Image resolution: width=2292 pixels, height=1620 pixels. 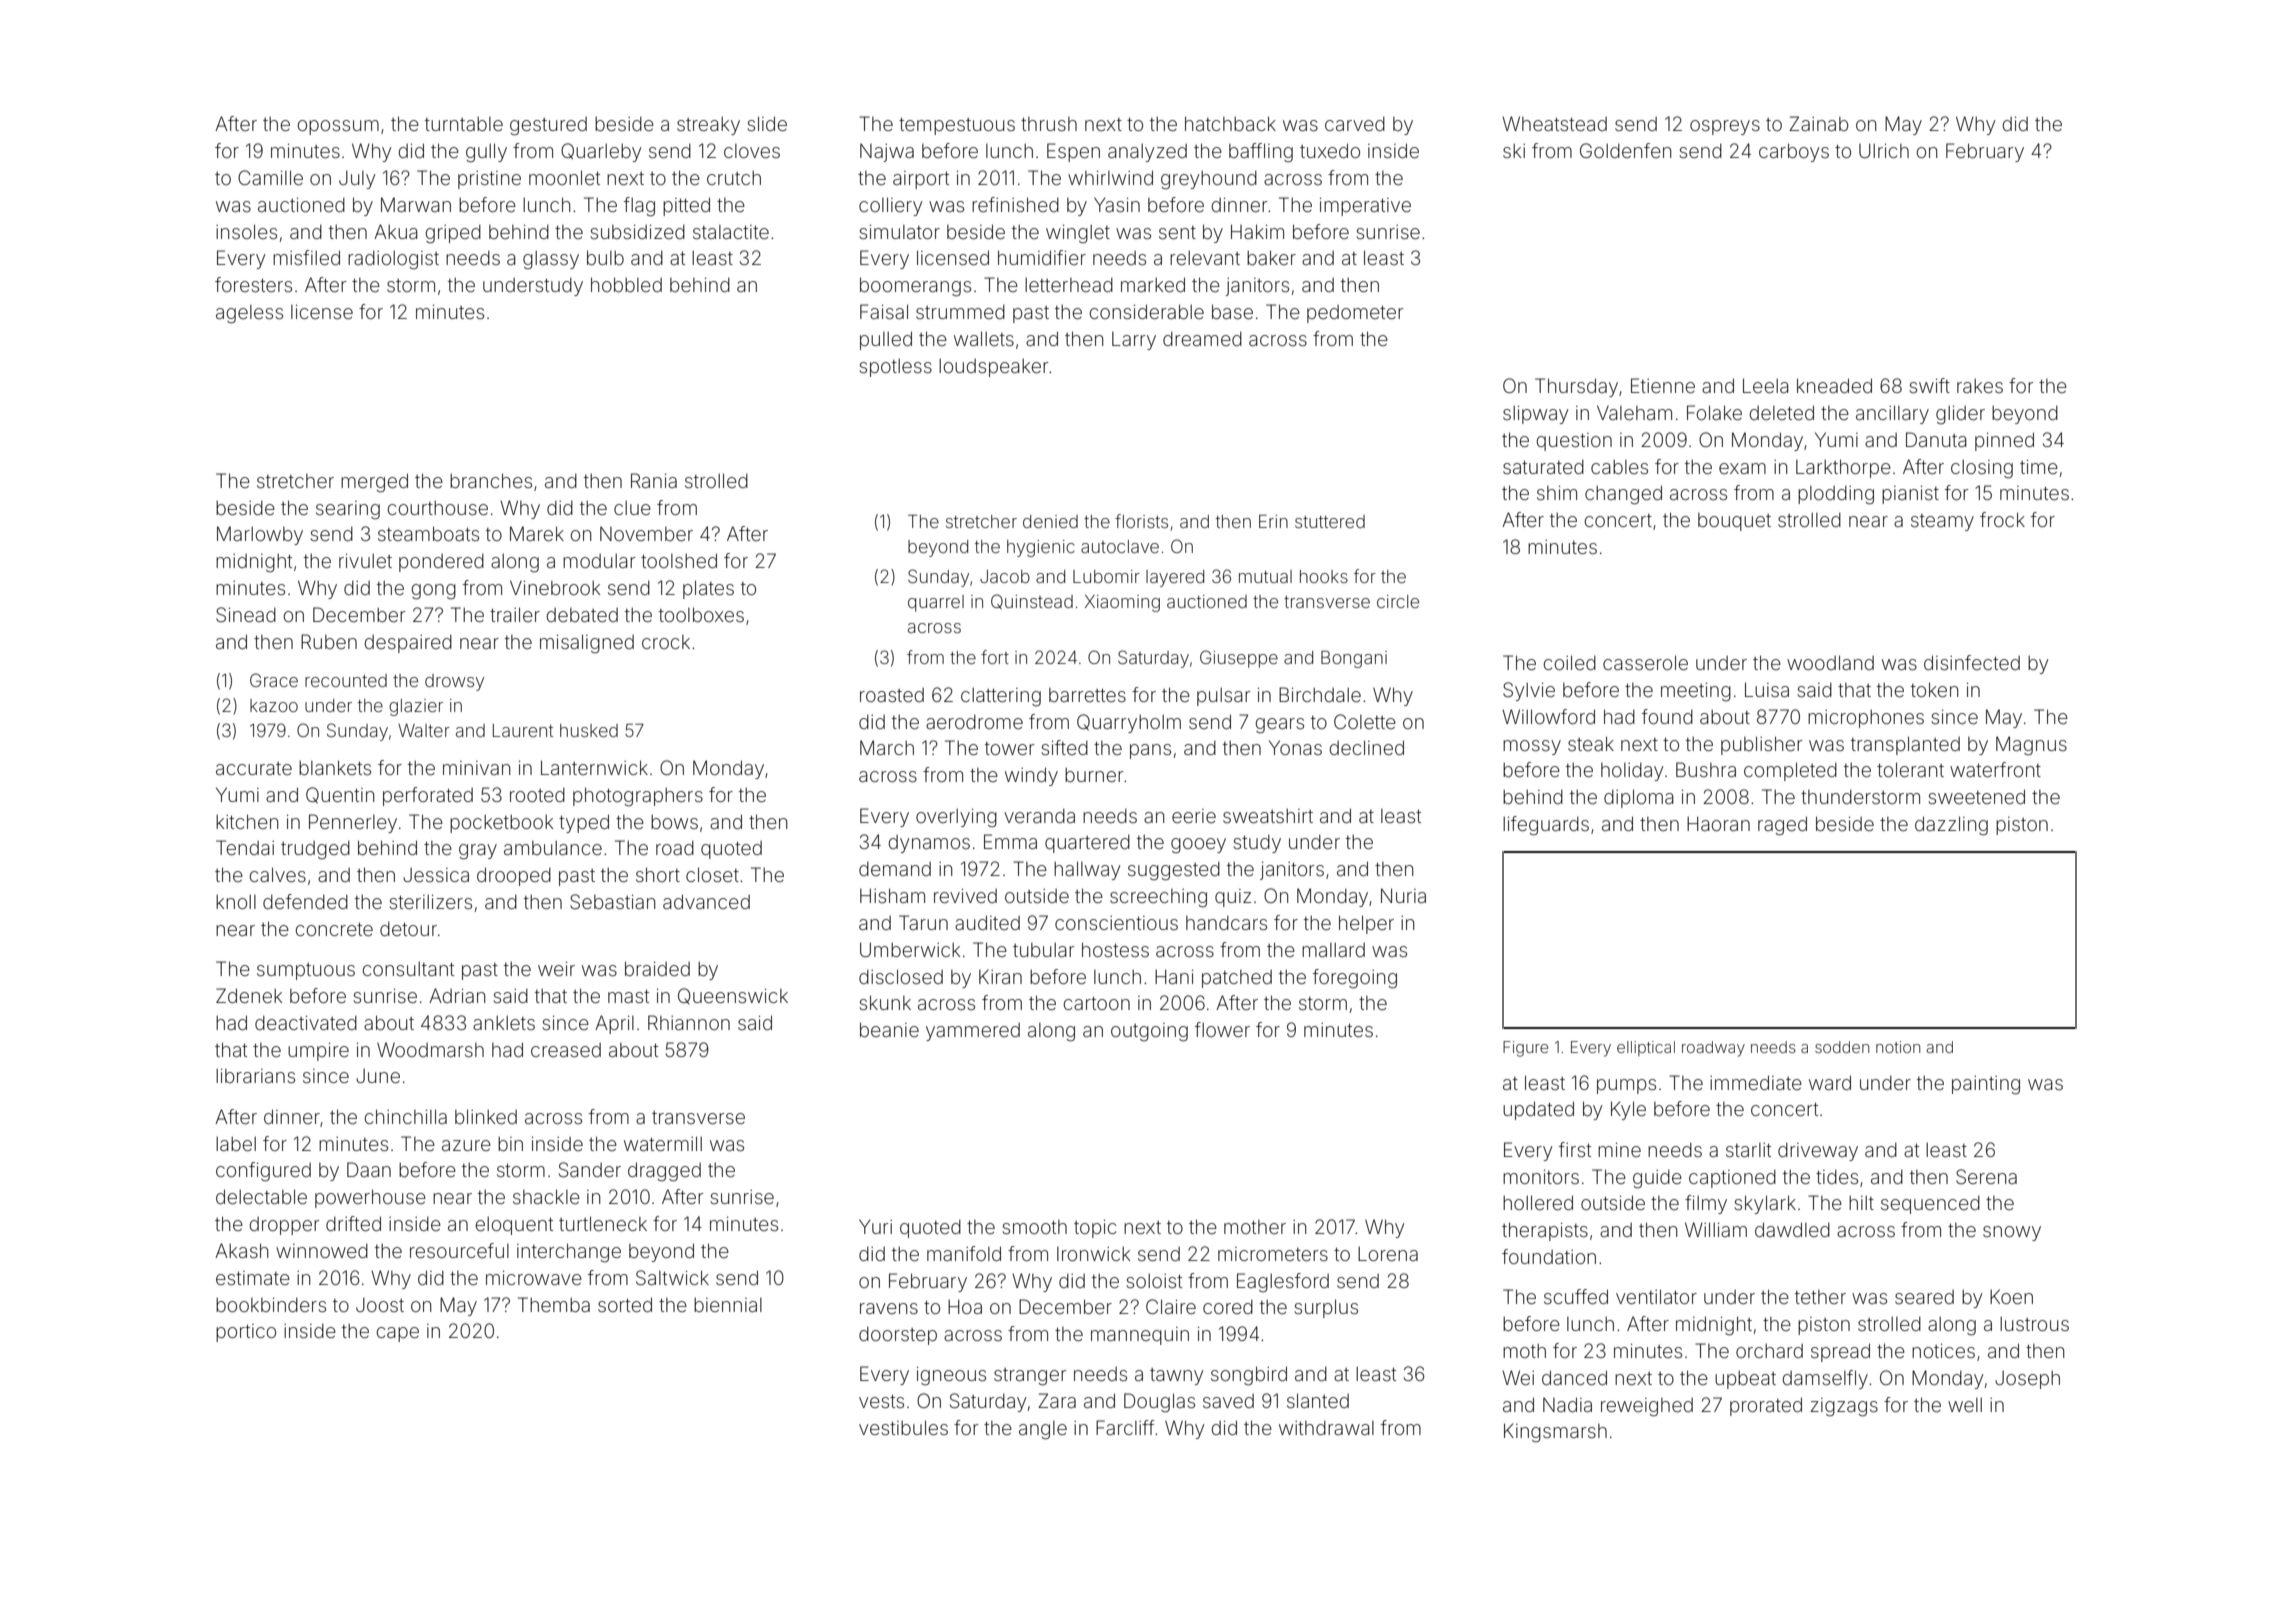 I want to click on snowy, so click(x=2012, y=1233).
